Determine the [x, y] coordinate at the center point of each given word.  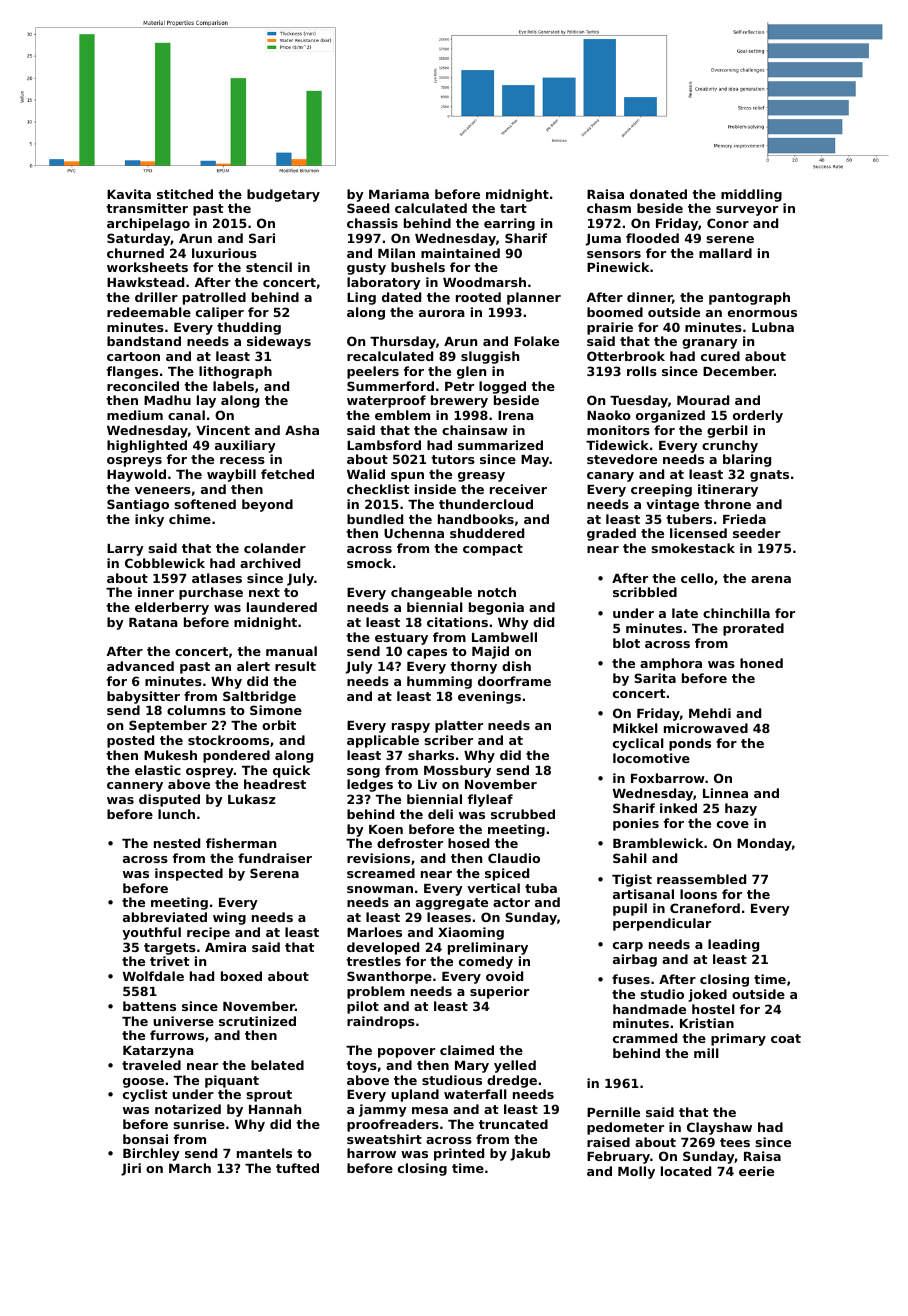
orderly [758, 416]
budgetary [283, 195]
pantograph [749, 298]
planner [534, 298]
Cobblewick [165, 563]
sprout [269, 1096]
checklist [378, 489]
